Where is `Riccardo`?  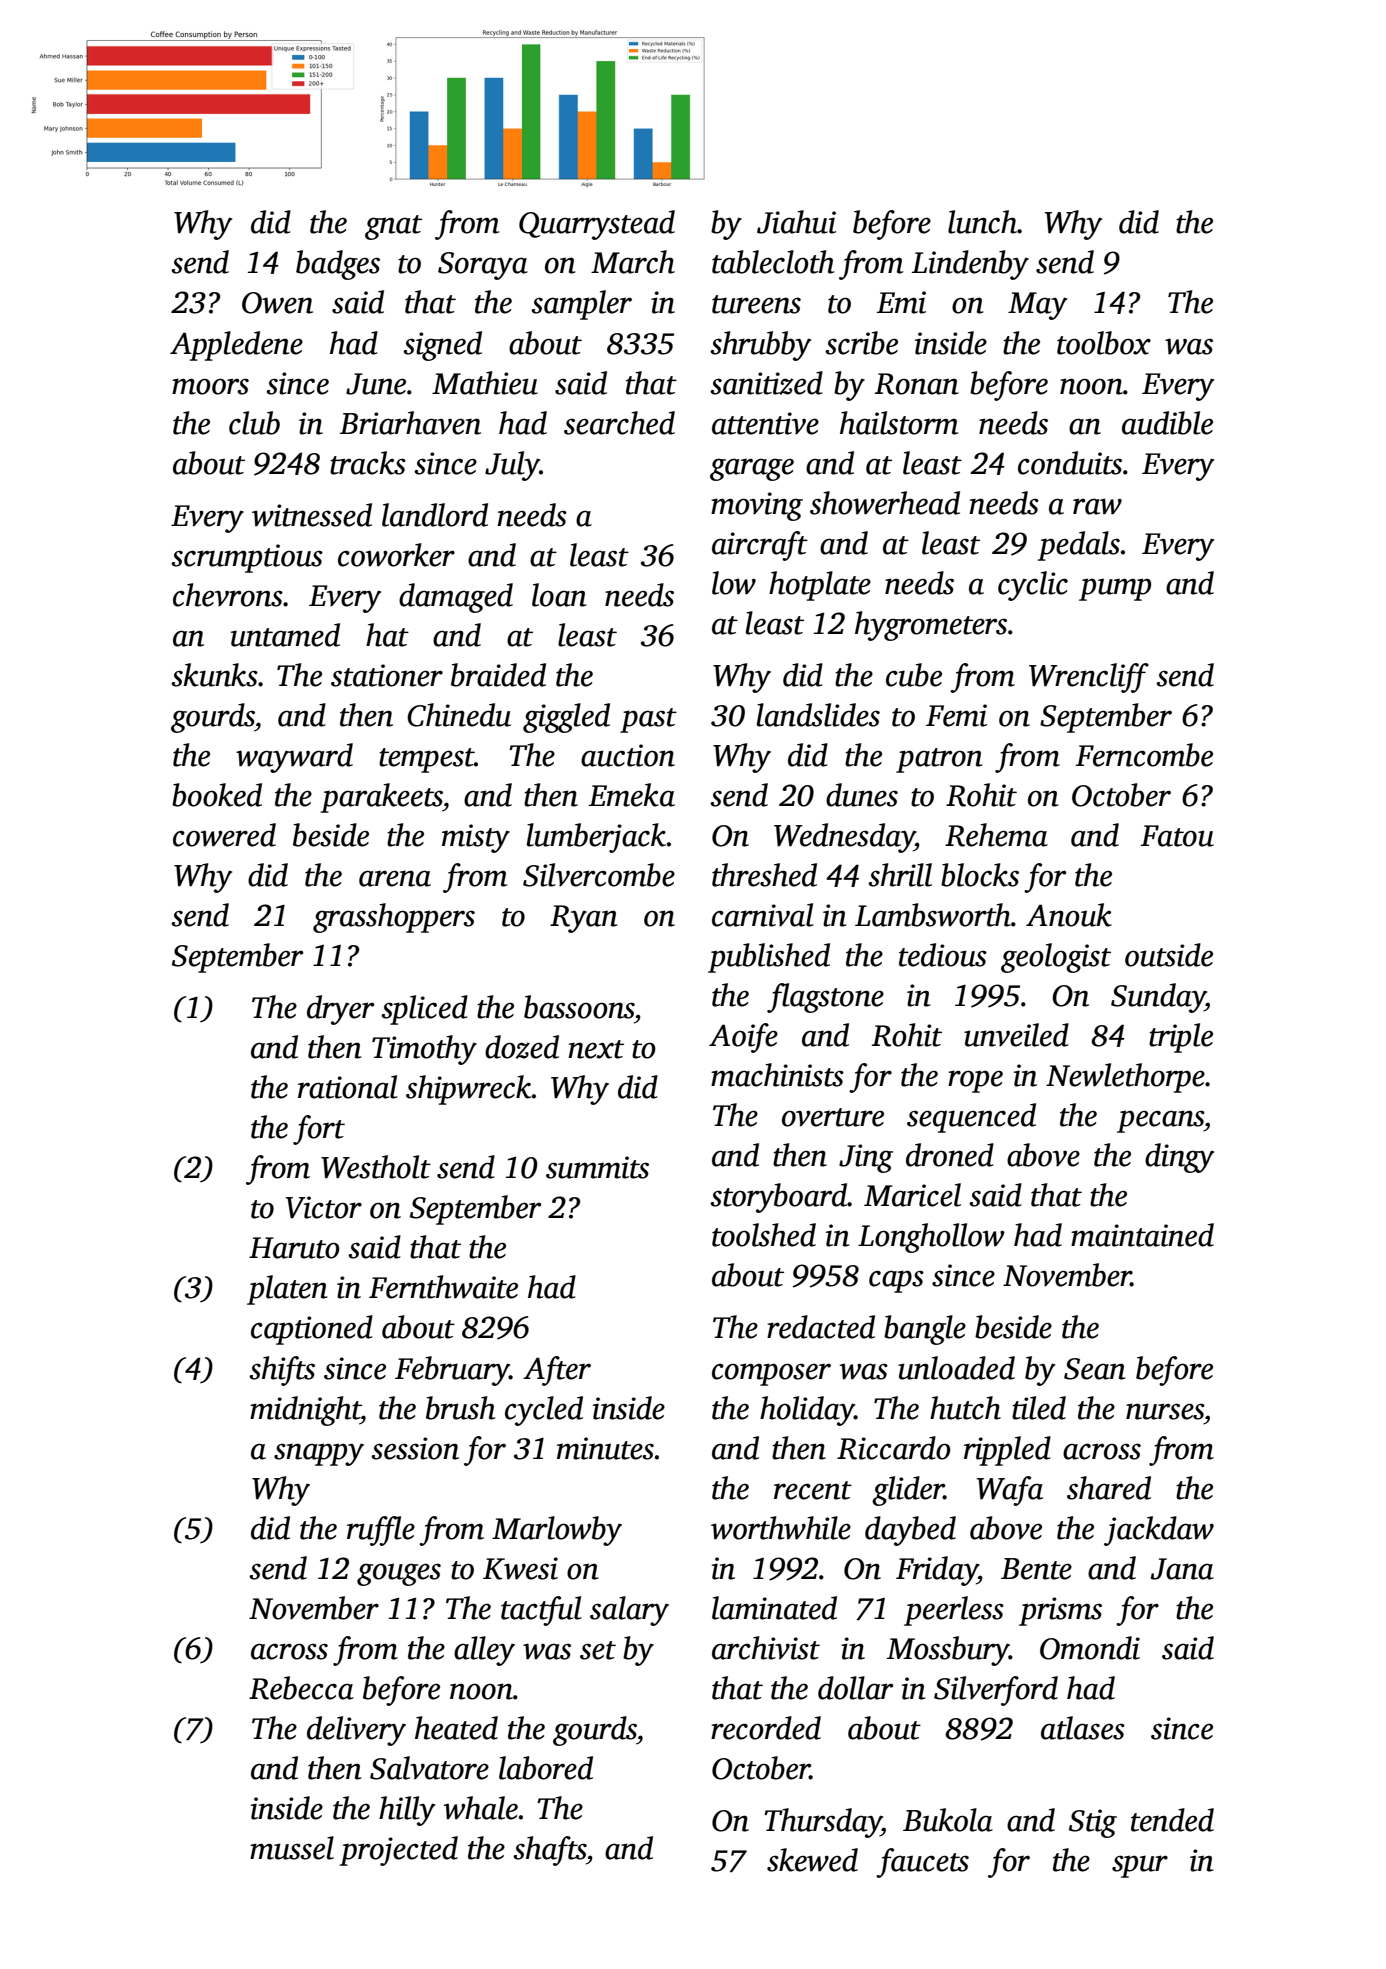
Riccardo is located at coordinates (894, 1448).
